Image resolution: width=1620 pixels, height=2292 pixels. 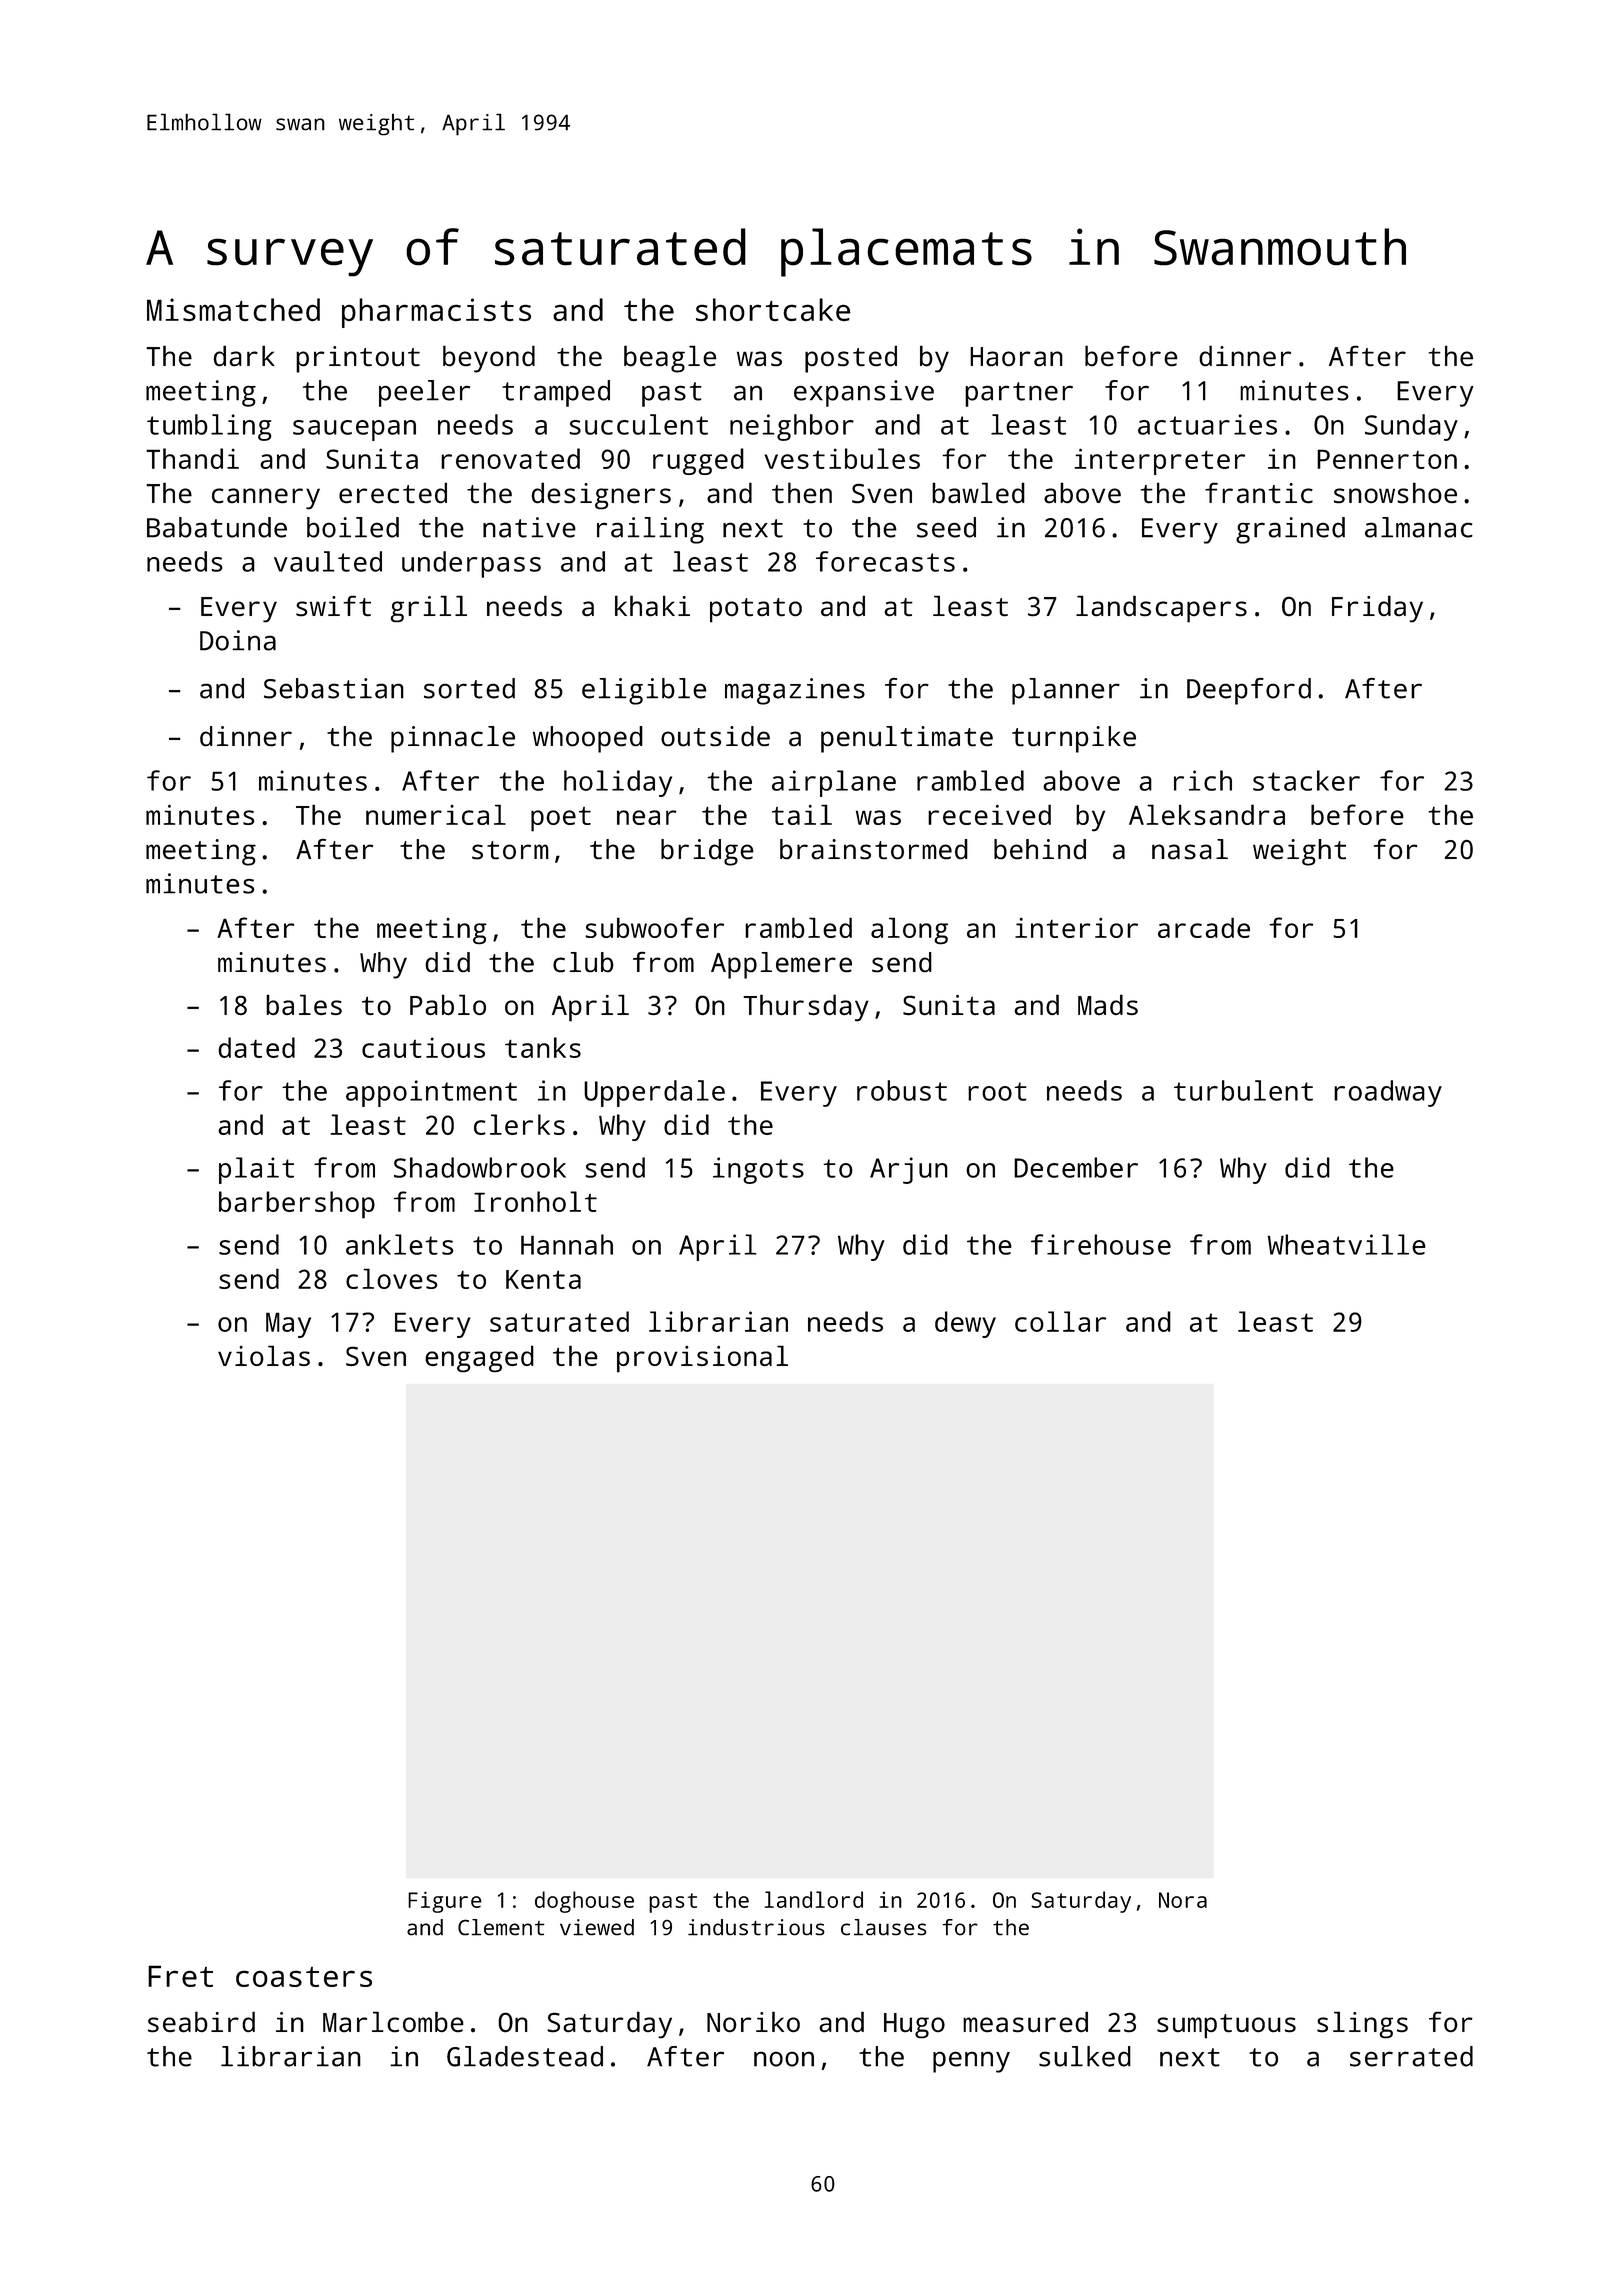 I want to click on ingots, so click(x=758, y=1170).
